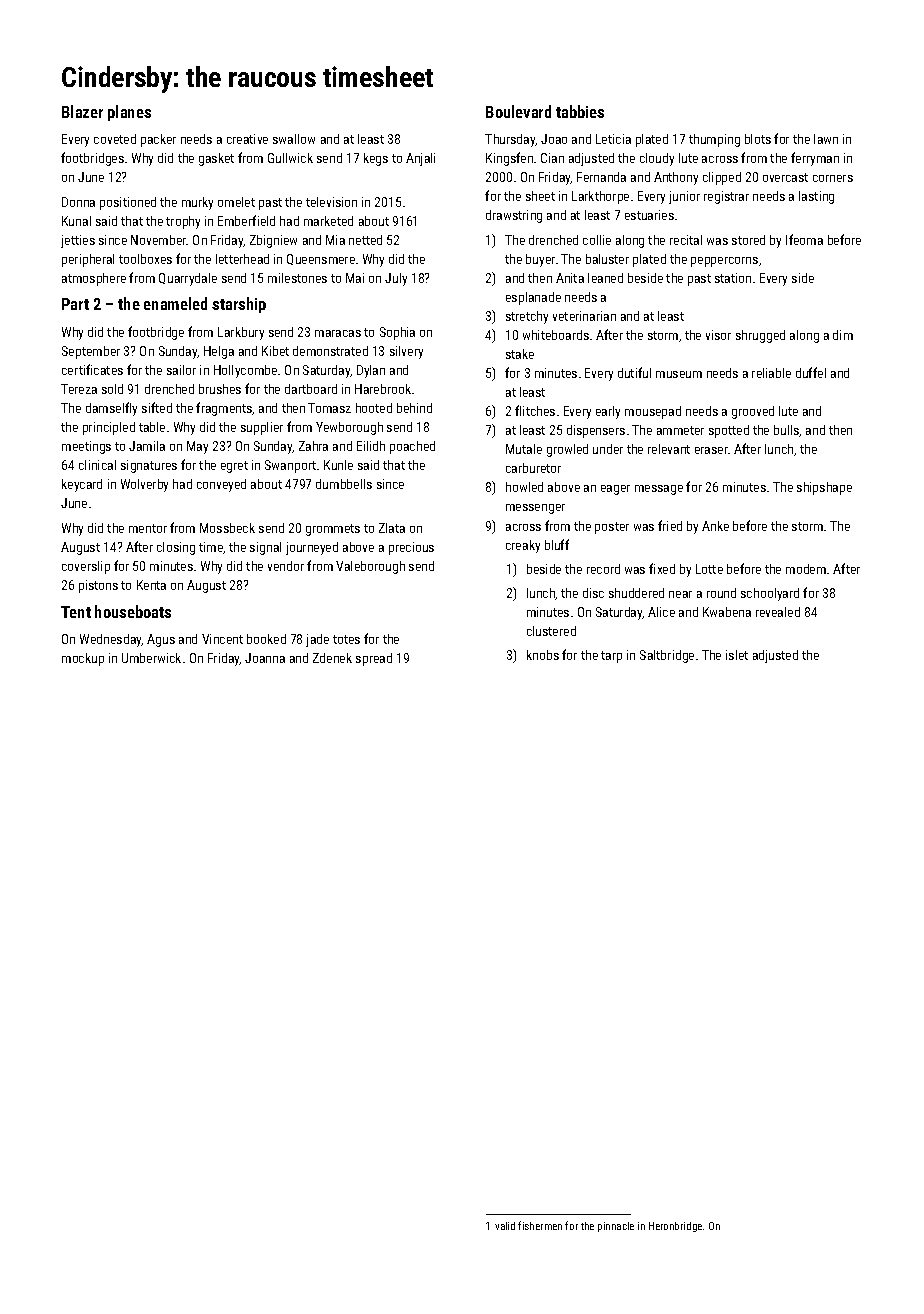  I want to click on revealed, so click(778, 612).
